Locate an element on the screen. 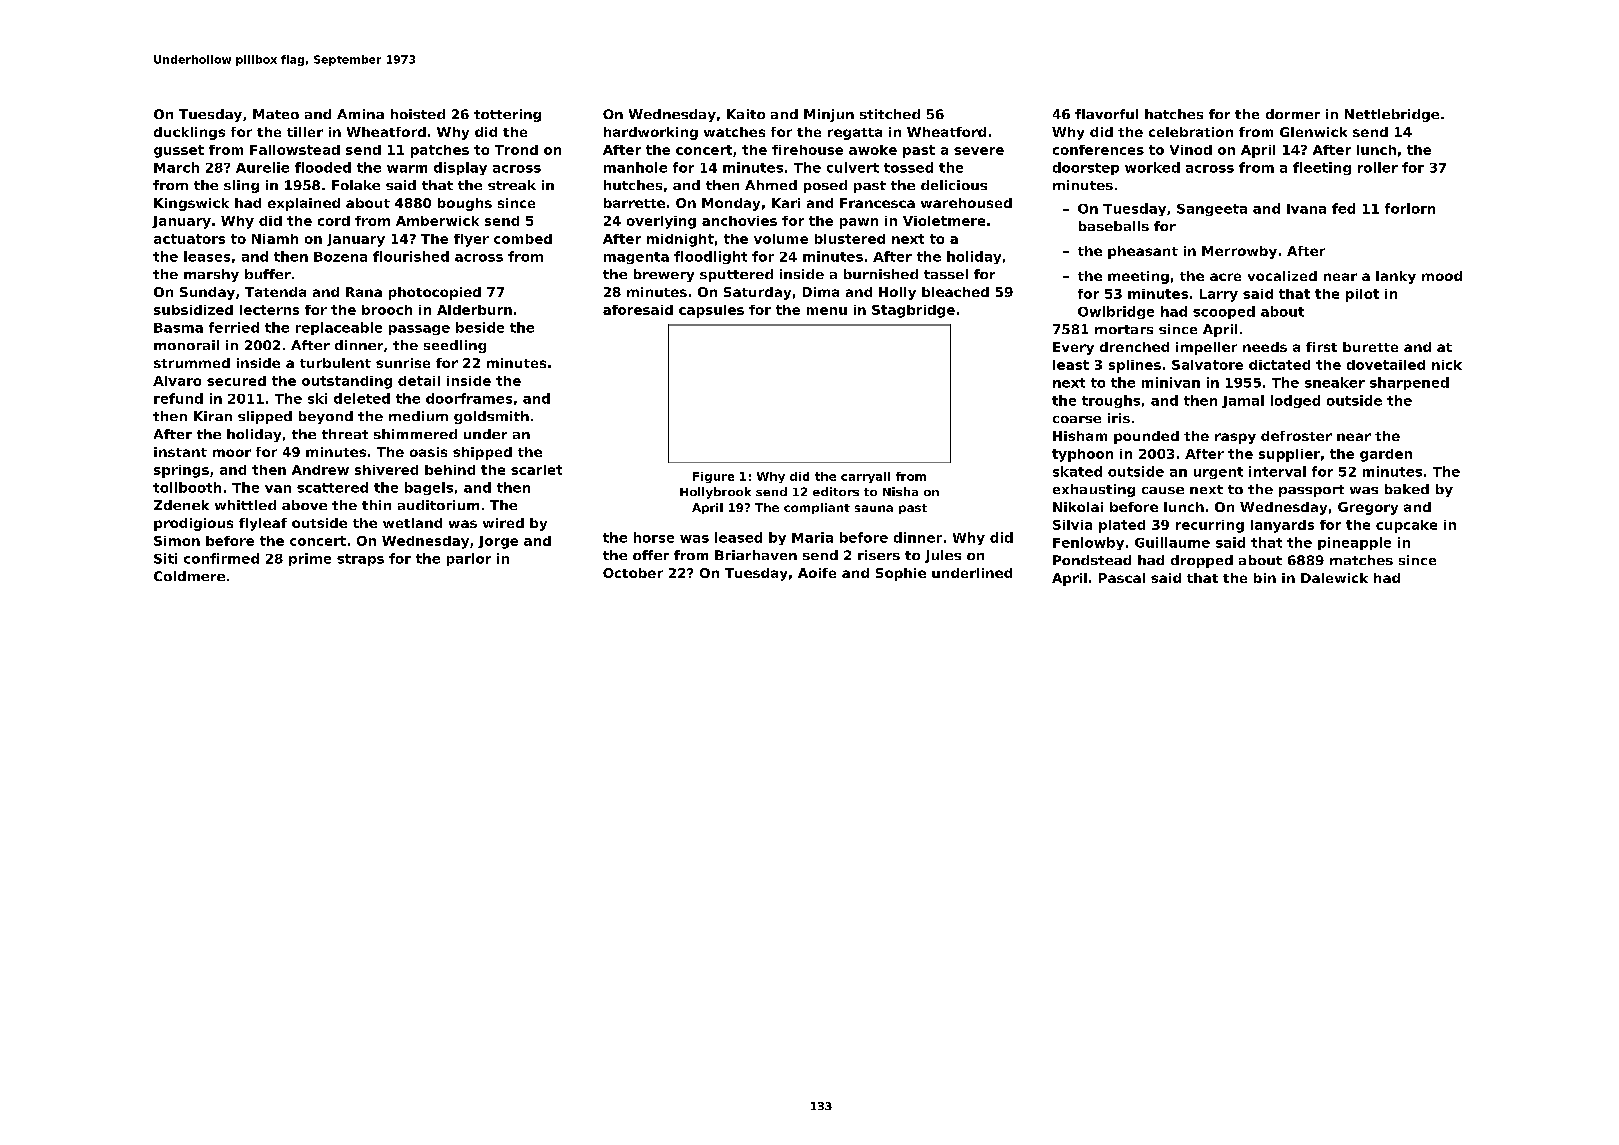 This screenshot has width=1619, height=1145. Figure is located at coordinates (713, 477).
